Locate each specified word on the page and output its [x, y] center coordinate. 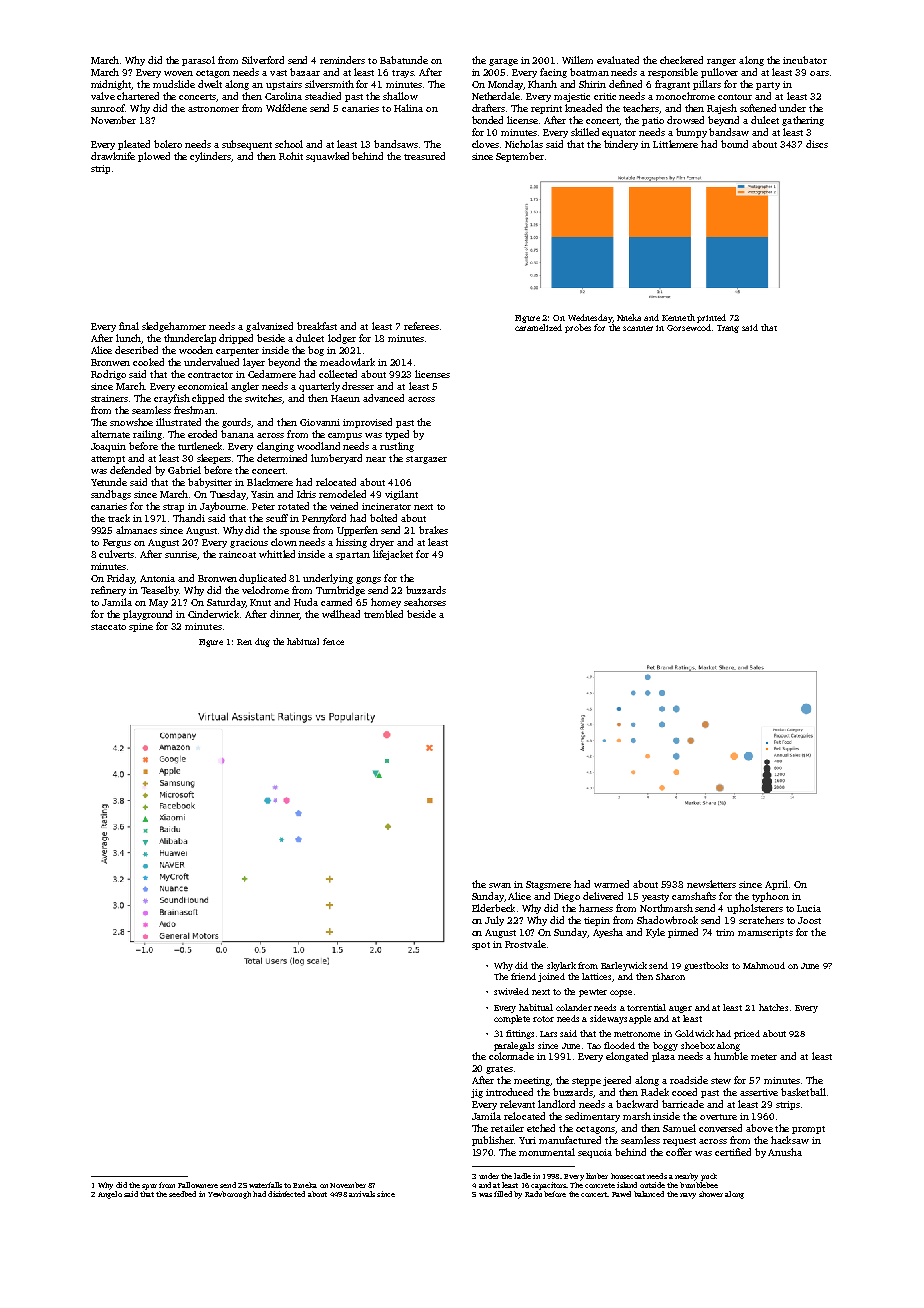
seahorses [425, 602]
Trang [728, 329]
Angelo [110, 1195]
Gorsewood [689, 327]
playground [147, 615]
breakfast [317, 326]
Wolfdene [286, 108]
